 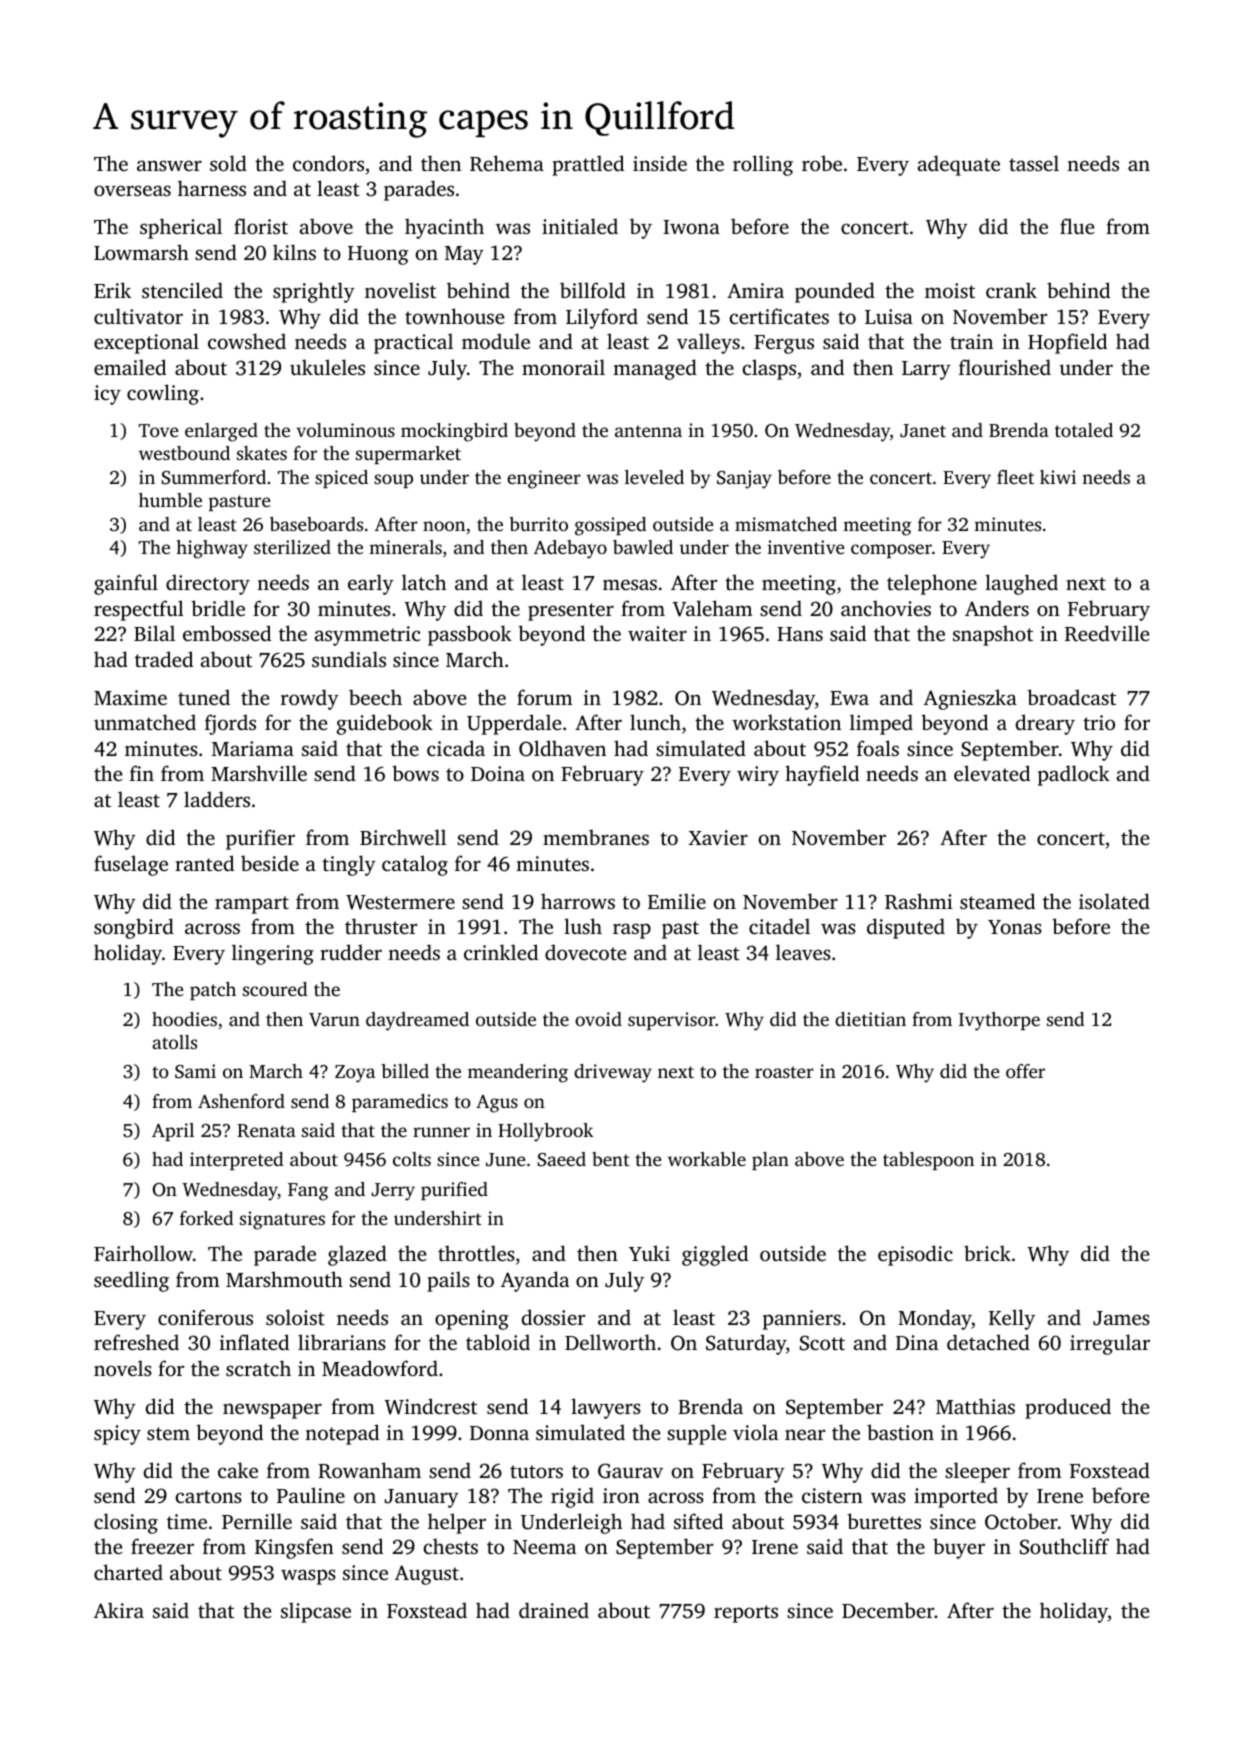 What do you see at coordinates (1077, 226) in the image?
I see `flue` at bounding box center [1077, 226].
